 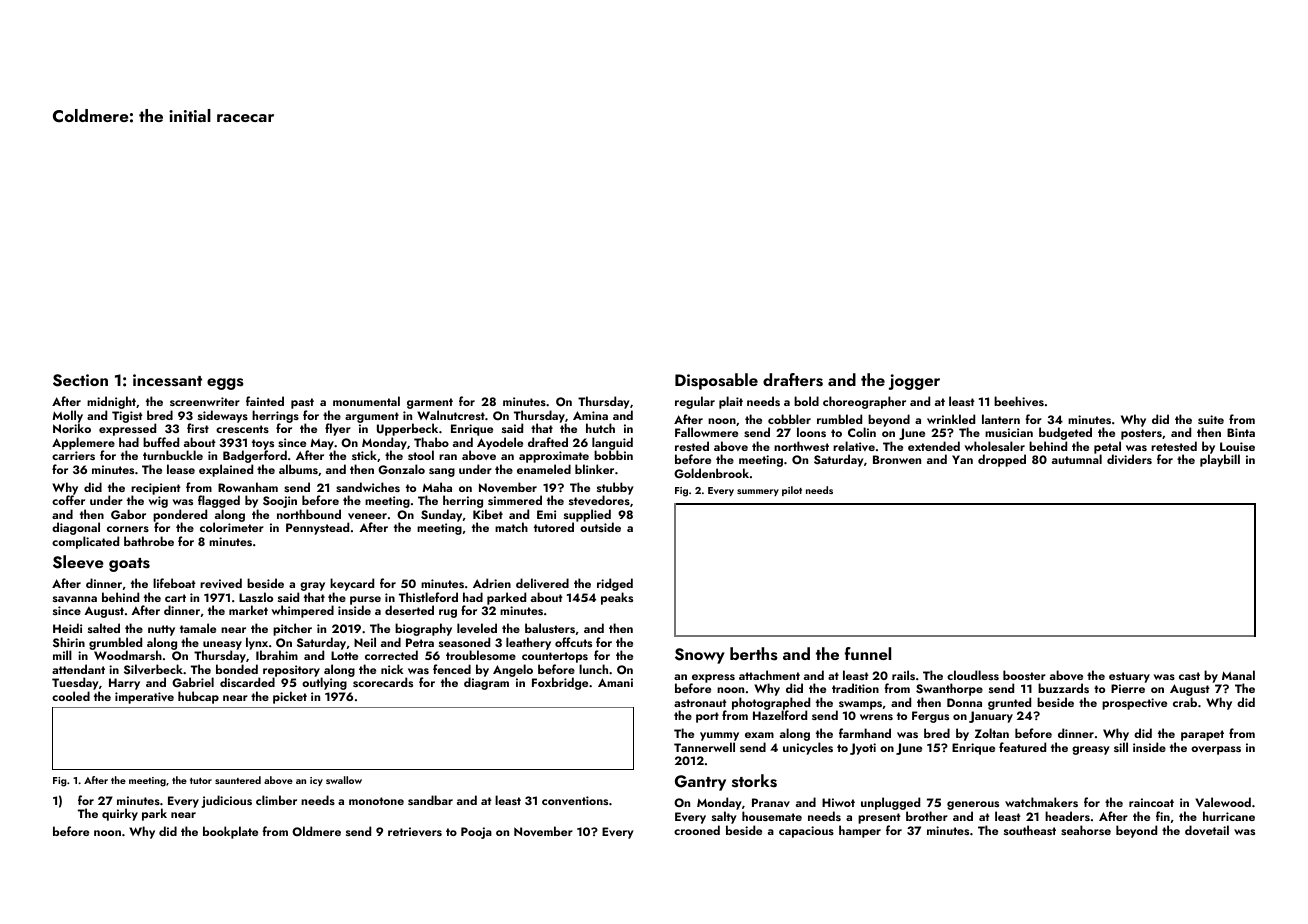 I want to click on Sunday, so click(x=441, y=515).
